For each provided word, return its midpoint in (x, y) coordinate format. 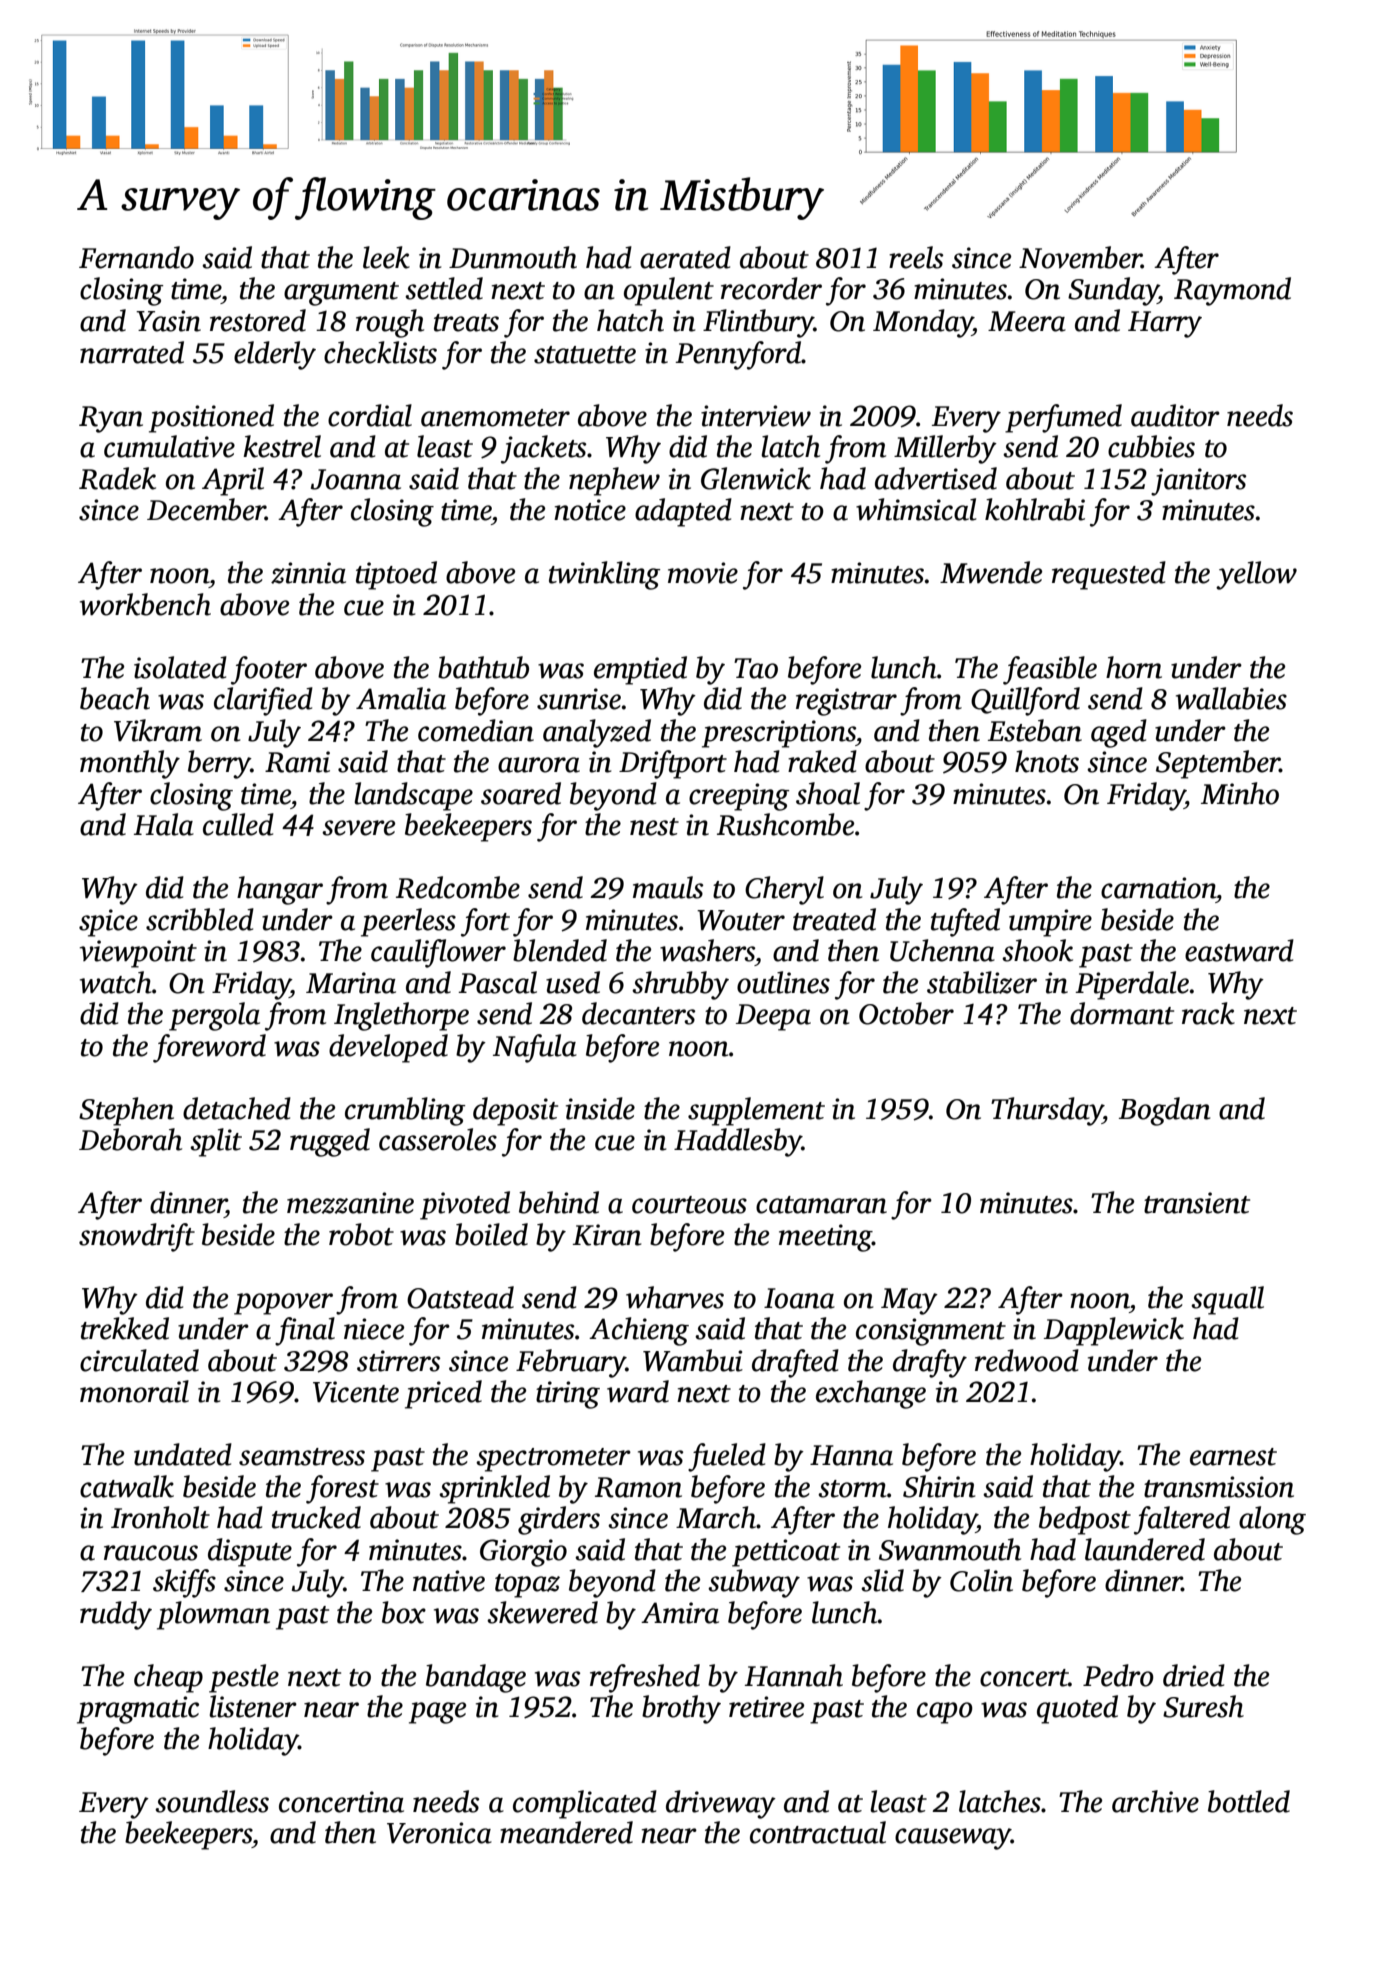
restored (258, 320)
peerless (408, 922)
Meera (1027, 321)
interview (756, 416)
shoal (828, 793)
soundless (212, 1801)
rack (1208, 1013)
